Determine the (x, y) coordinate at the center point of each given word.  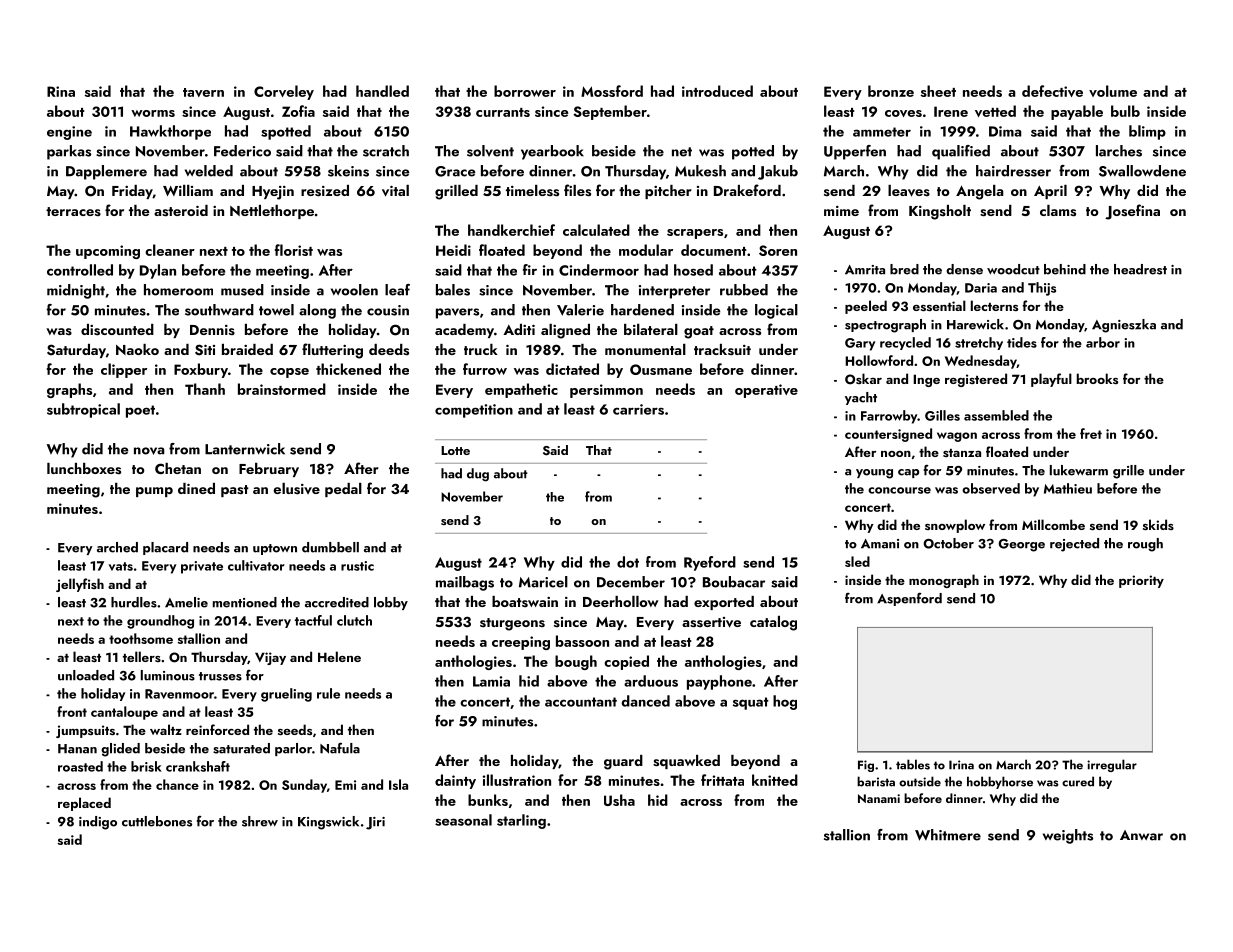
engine (69, 133)
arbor (1103, 342)
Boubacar (734, 582)
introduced (717, 91)
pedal (343, 490)
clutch (354, 620)
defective (1052, 91)
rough (1145, 545)
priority (1141, 581)
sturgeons (512, 624)
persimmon (606, 391)
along (317, 311)
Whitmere (948, 835)
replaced (84, 804)
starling (521, 821)
